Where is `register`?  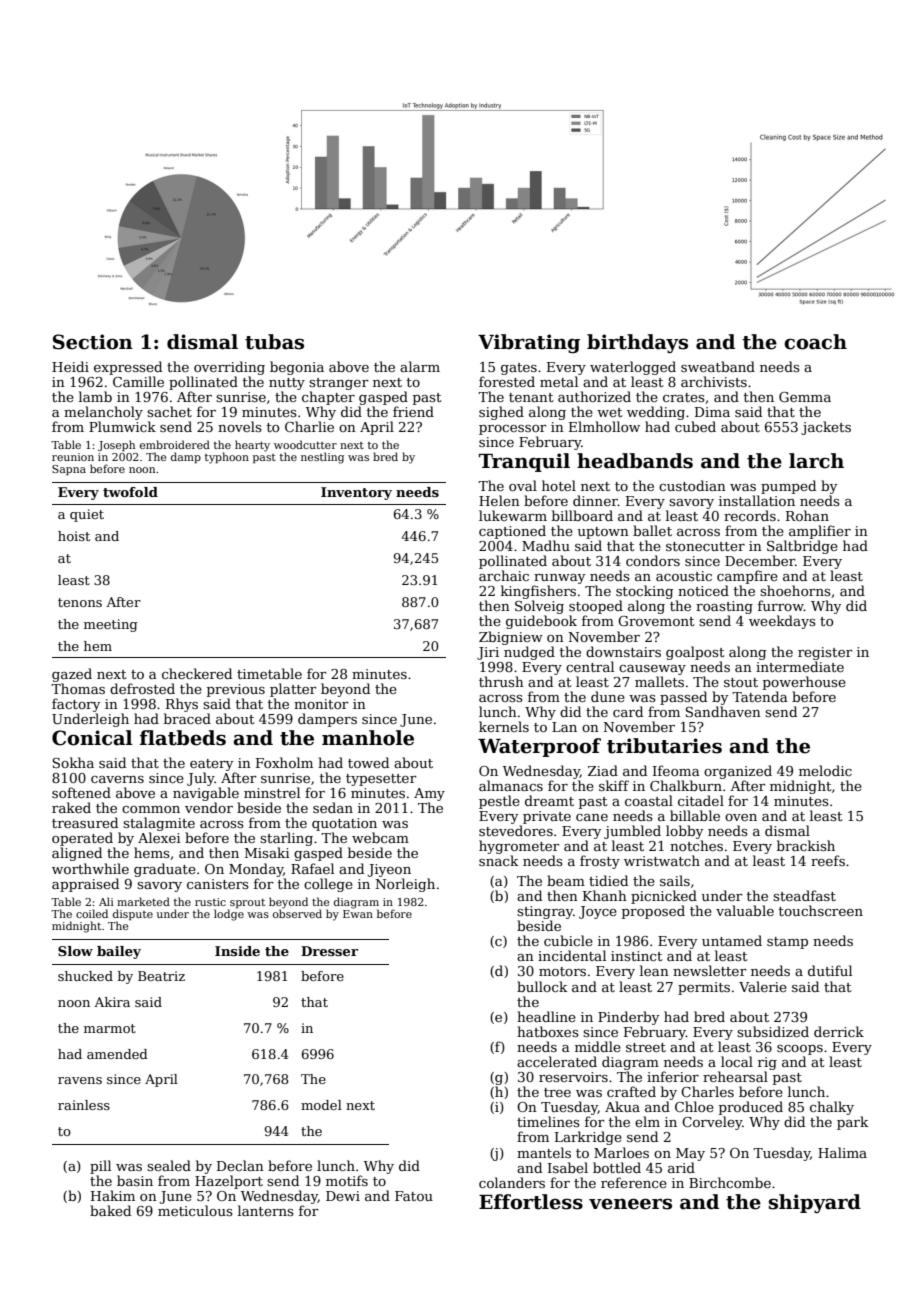 register is located at coordinates (825, 653).
